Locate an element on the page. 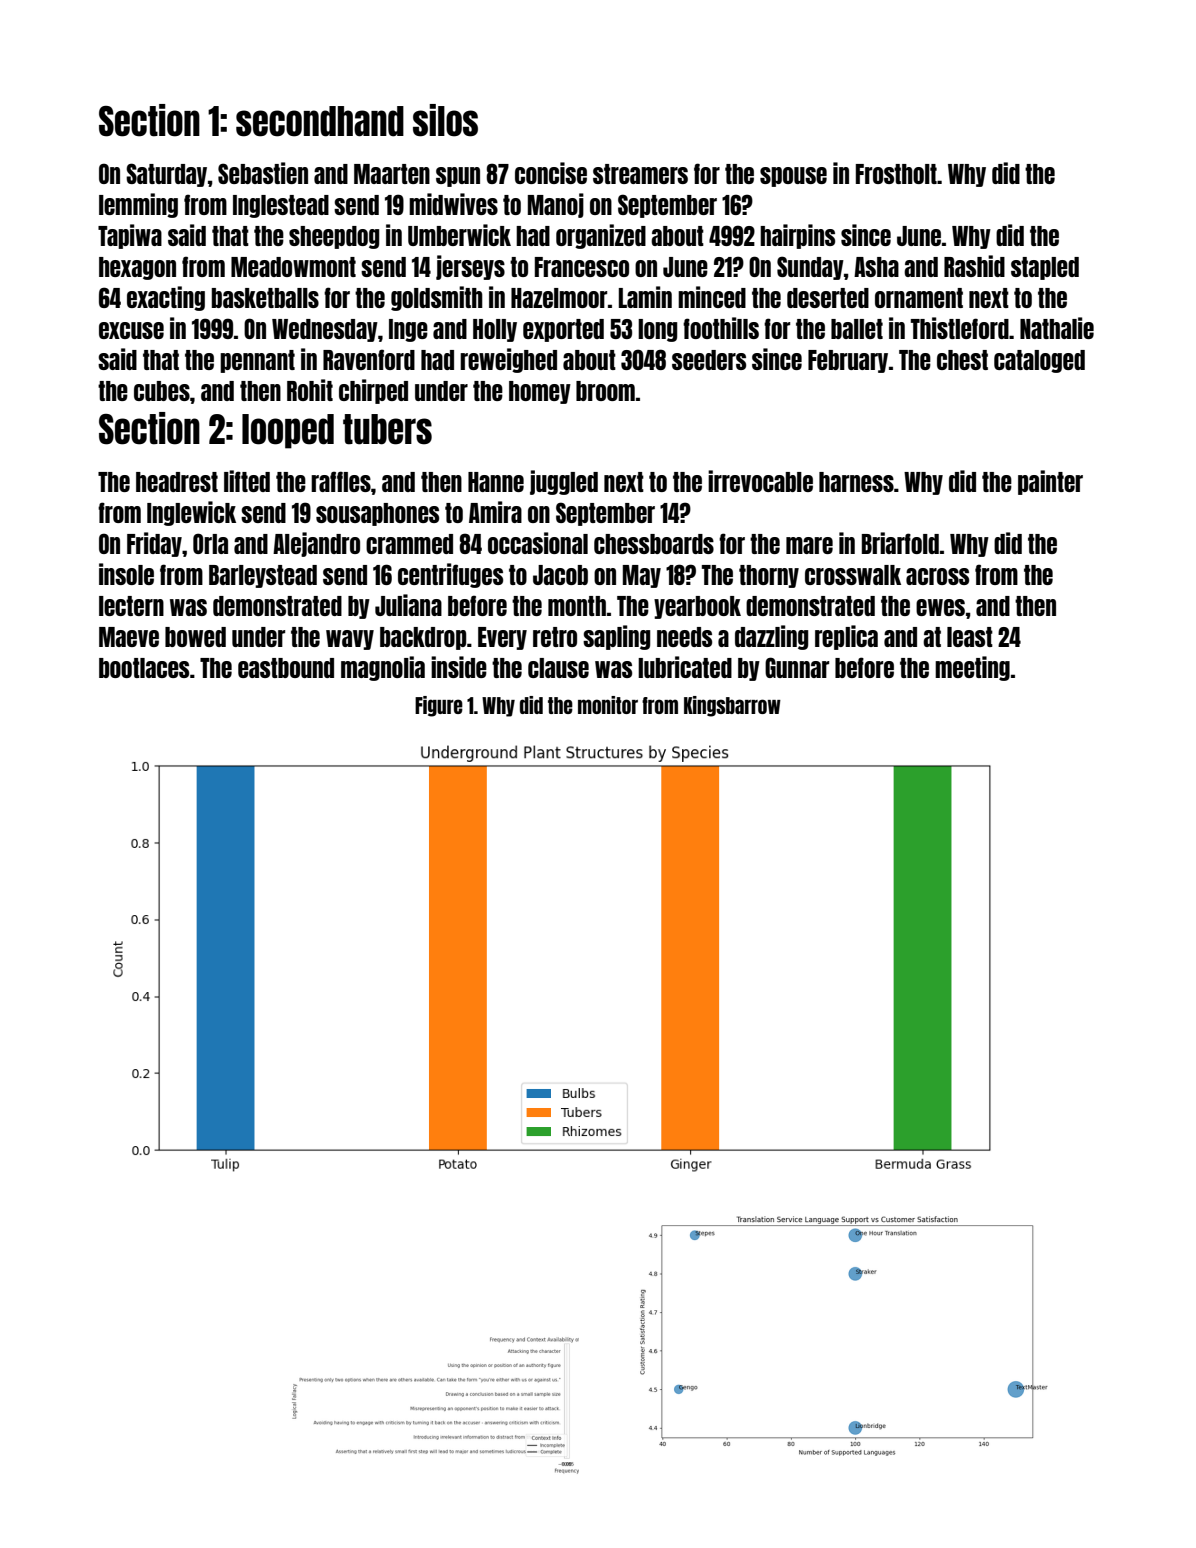  silos is located at coordinates (445, 120).
